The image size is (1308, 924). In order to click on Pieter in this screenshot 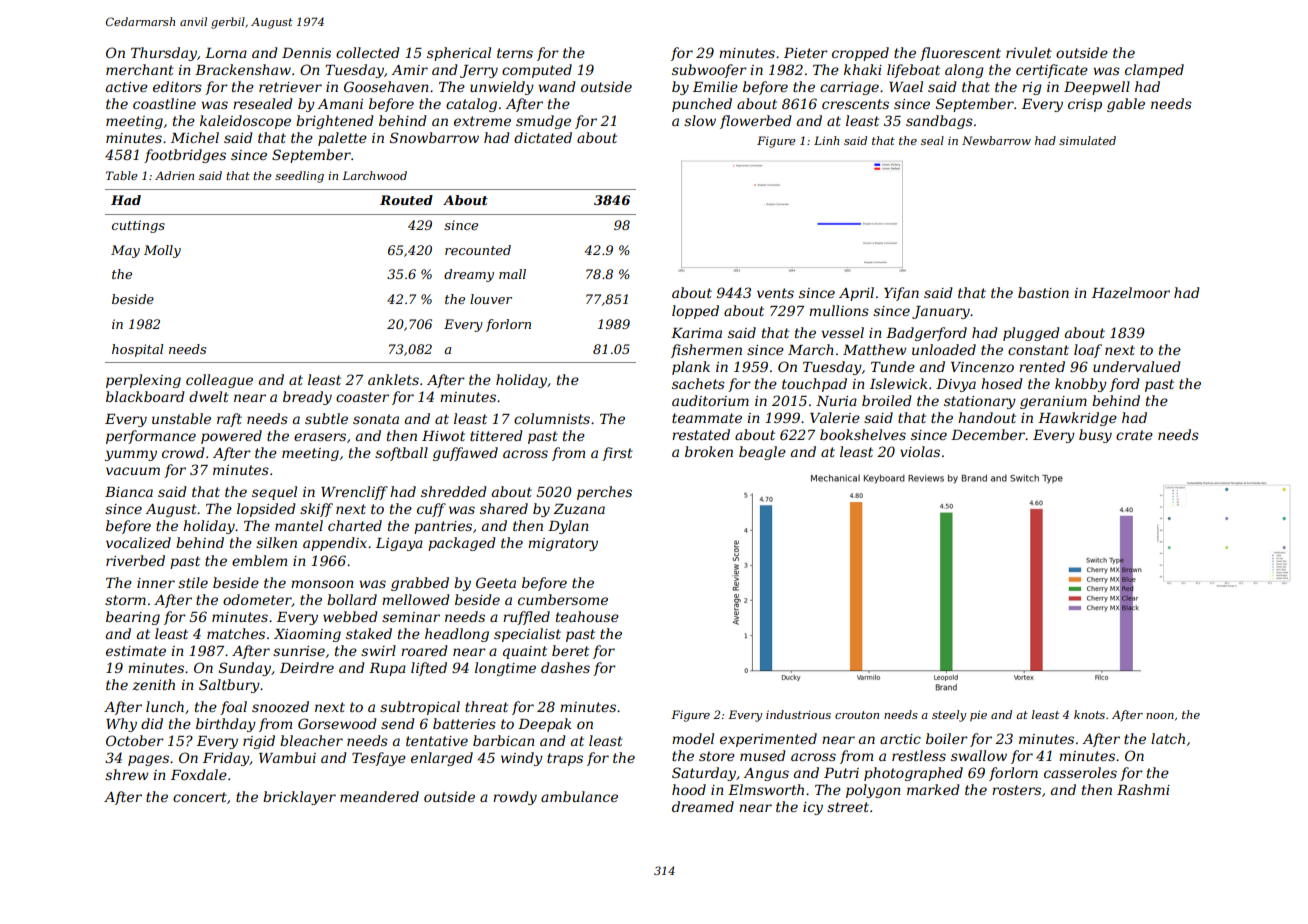, I will do `click(806, 53)`.
